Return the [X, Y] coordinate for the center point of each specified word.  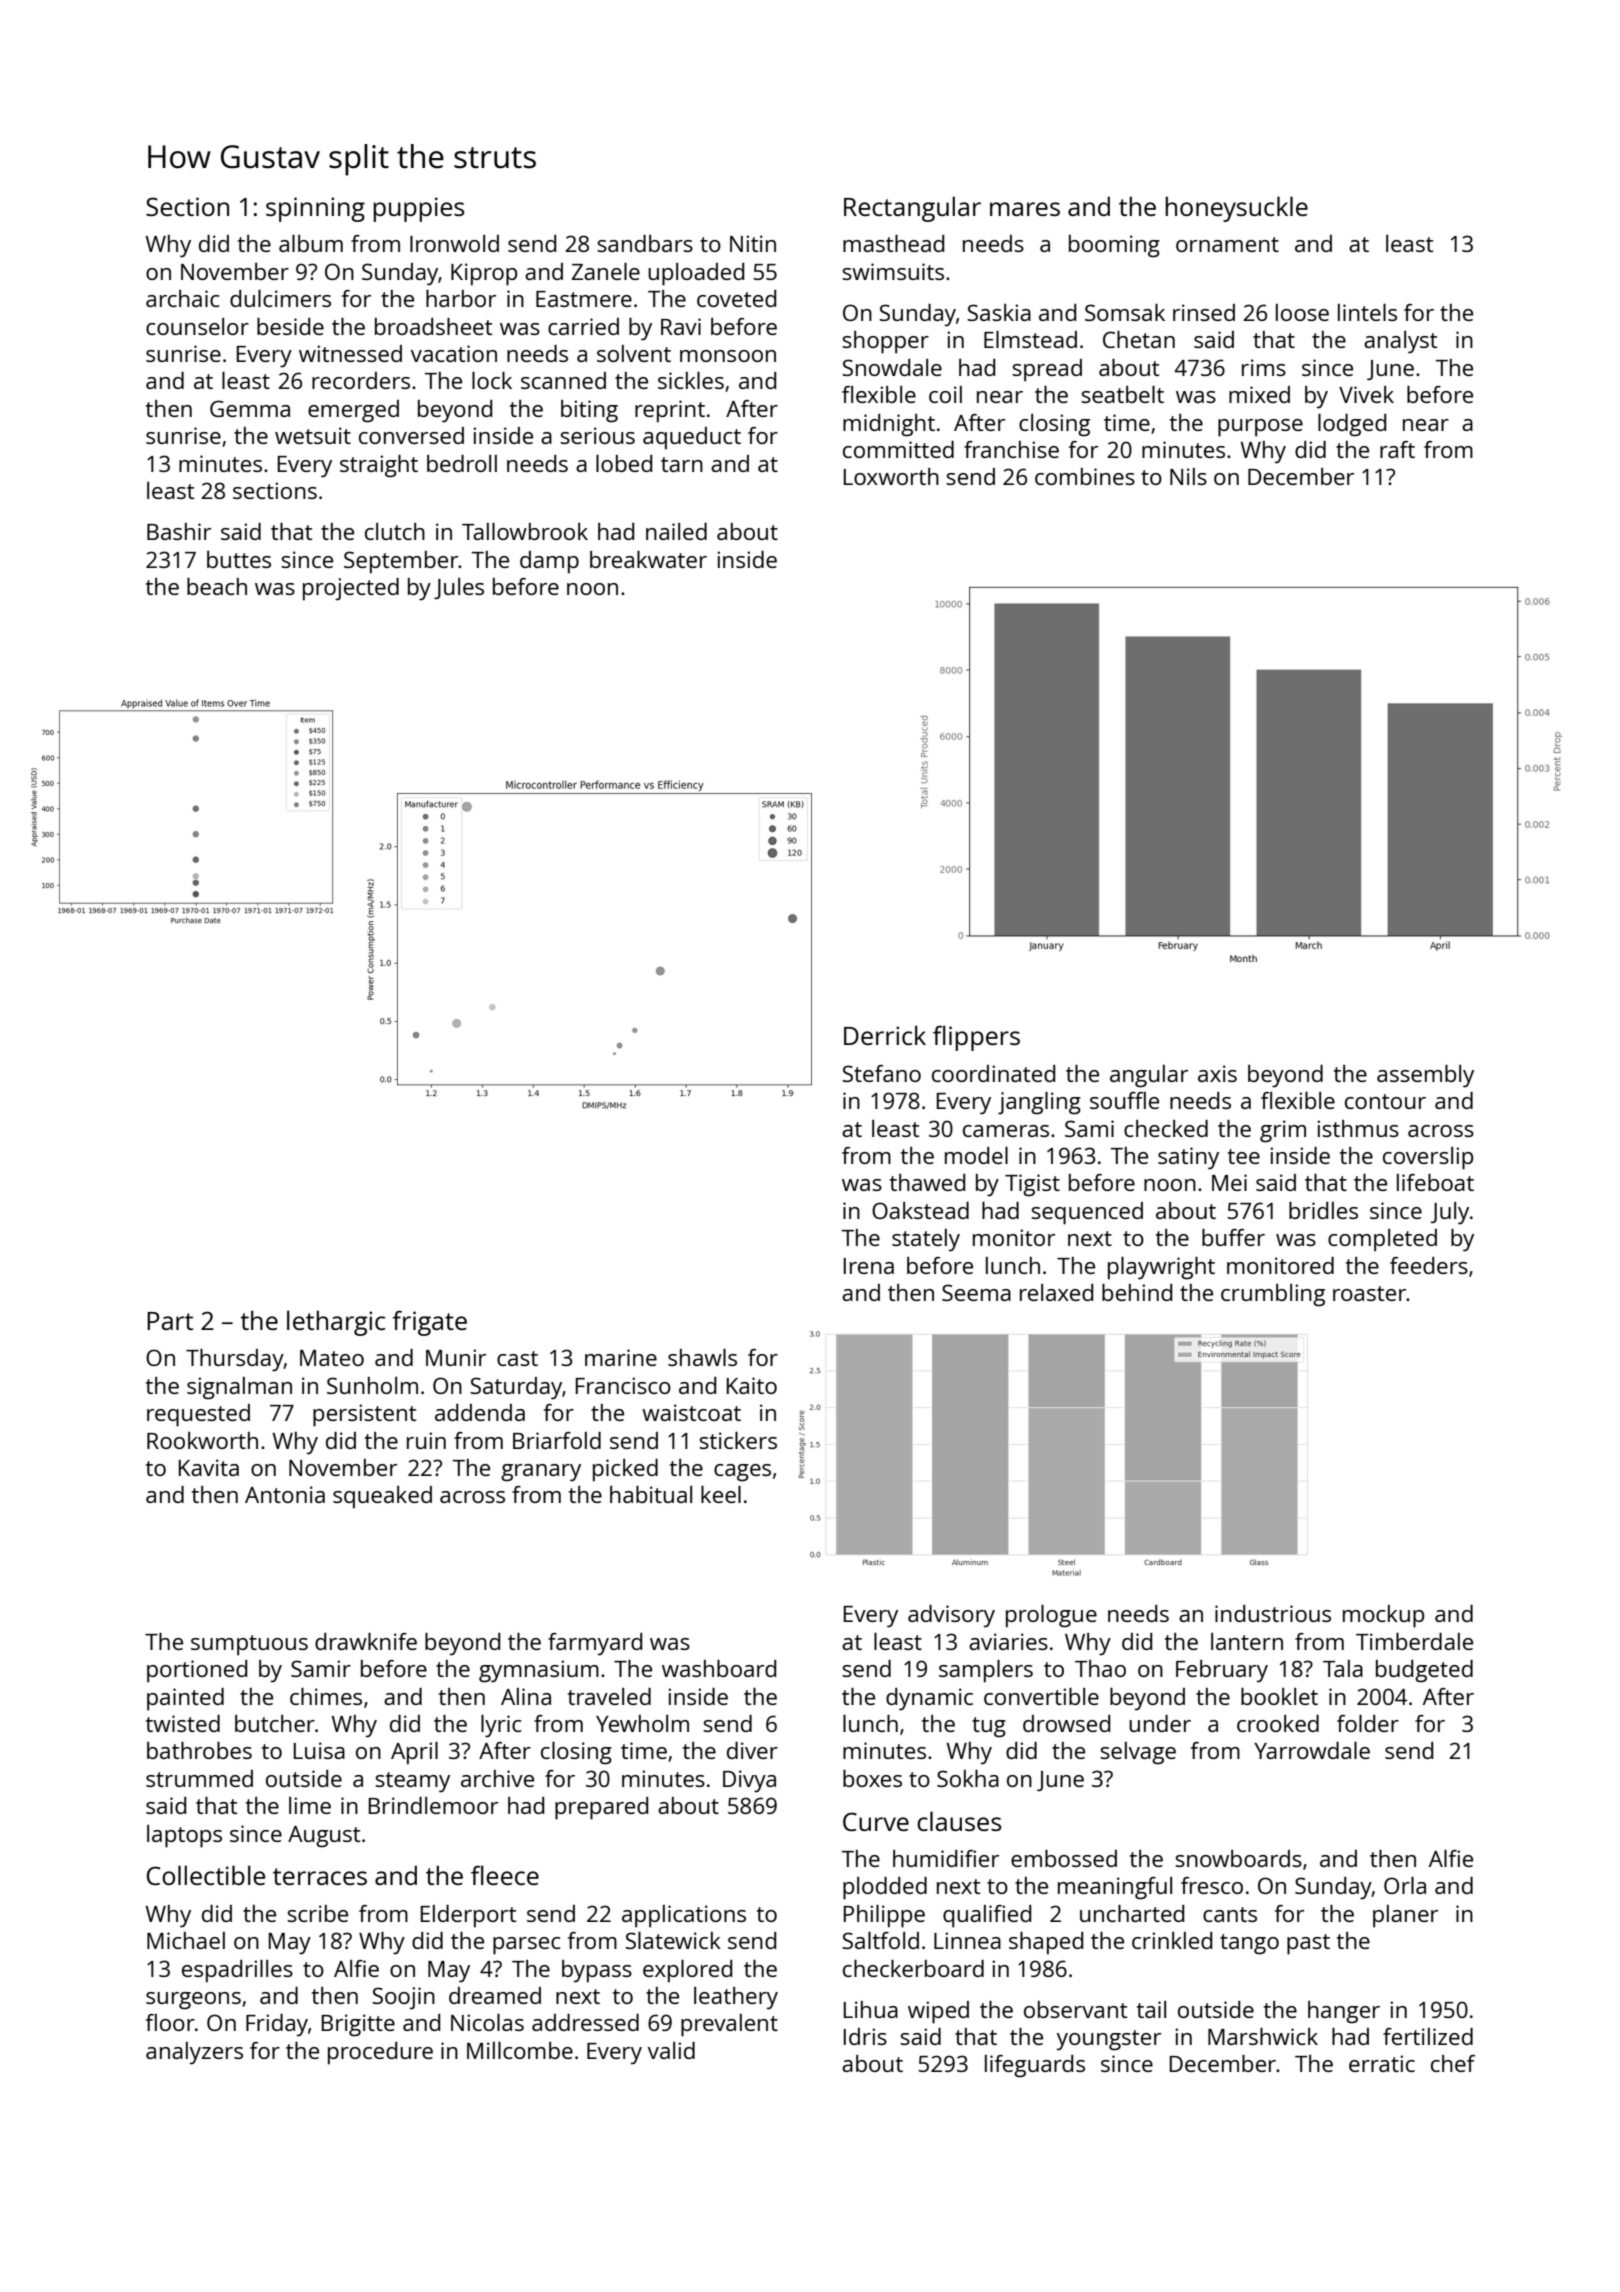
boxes [872, 1778]
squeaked [382, 1497]
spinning [315, 209]
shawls [702, 1357]
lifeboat [1435, 1182]
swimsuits [893, 271]
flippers [976, 1038]
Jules [459, 588]
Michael [186, 1940]
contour [1385, 1101]
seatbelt [1122, 394]
